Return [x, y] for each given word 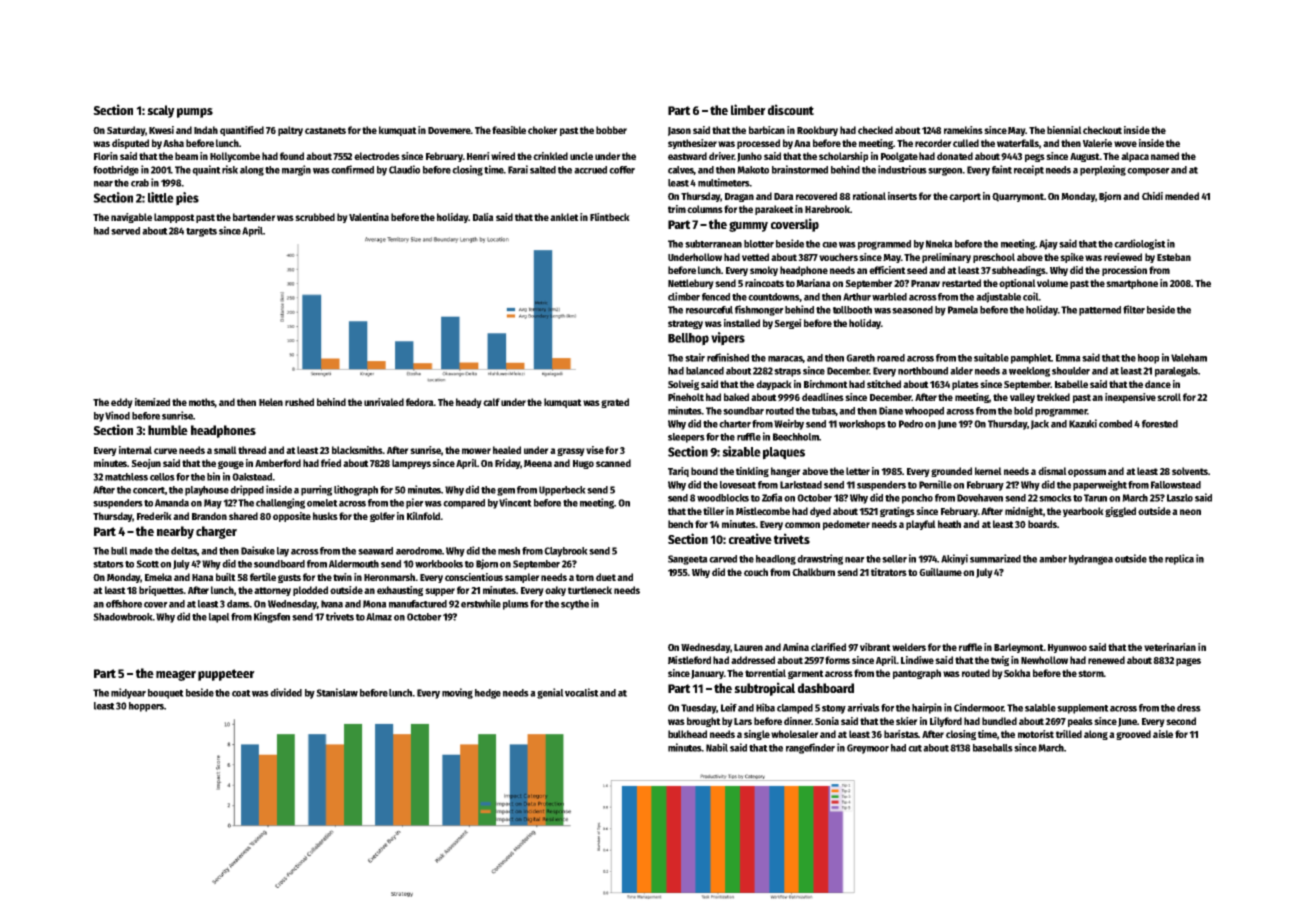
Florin [106, 156]
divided [286, 692]
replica [1179, 559]
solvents [1190, 471]
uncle [581, 156]
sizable [741, 451]
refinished [728, 357]
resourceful [709, 310]
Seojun [146, 464]
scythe [575, 605]
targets [201, 232]
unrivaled [384, 402]
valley [1022, 398]
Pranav [925, 283]
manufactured [418, 604]
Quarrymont [1018, 197]
